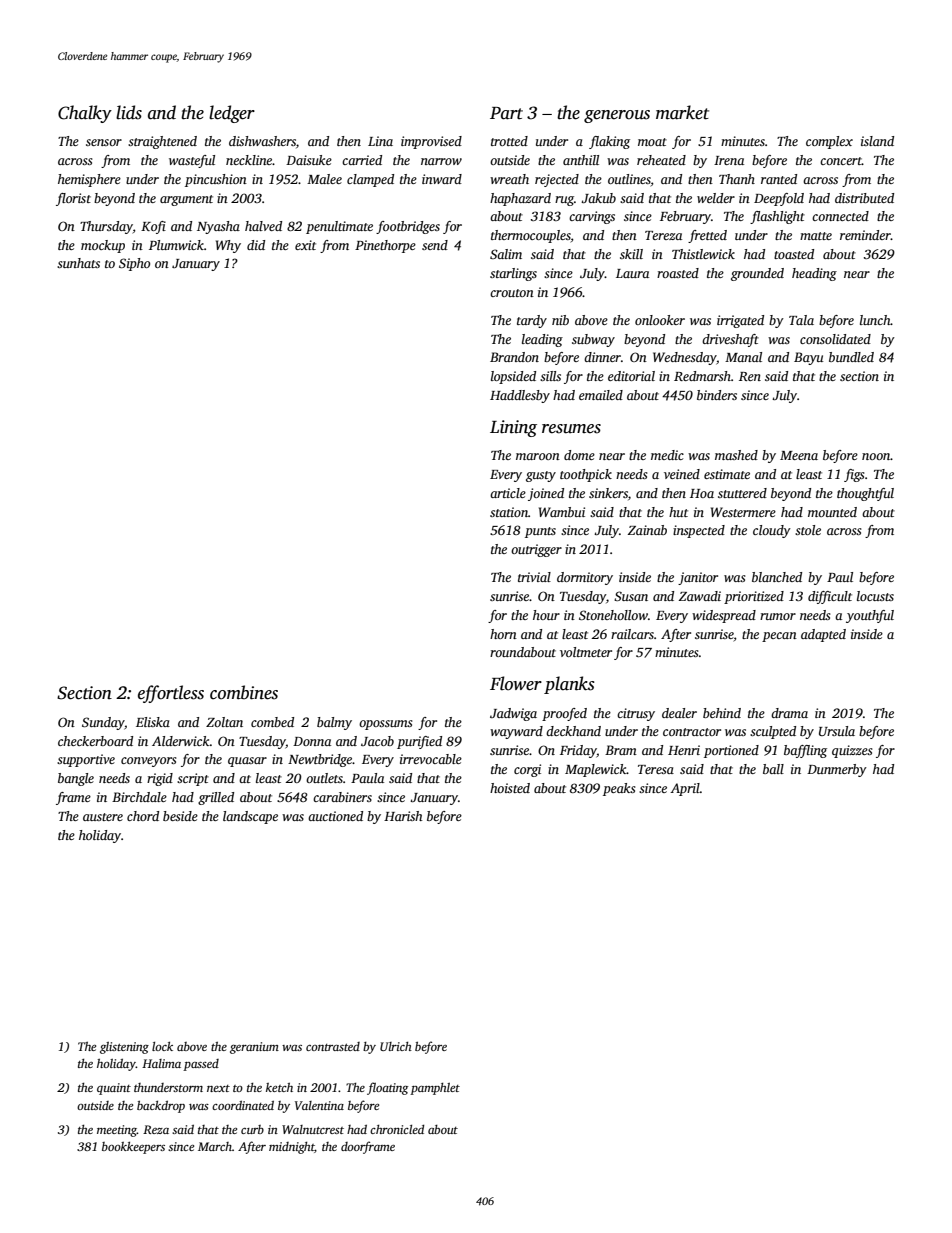 Image resolution: width=952 pixels, height=1233 pixels. What do you see at coordinates (586, 652) in the image?
I see `voltmeter` at bounding box center [586, 652].
